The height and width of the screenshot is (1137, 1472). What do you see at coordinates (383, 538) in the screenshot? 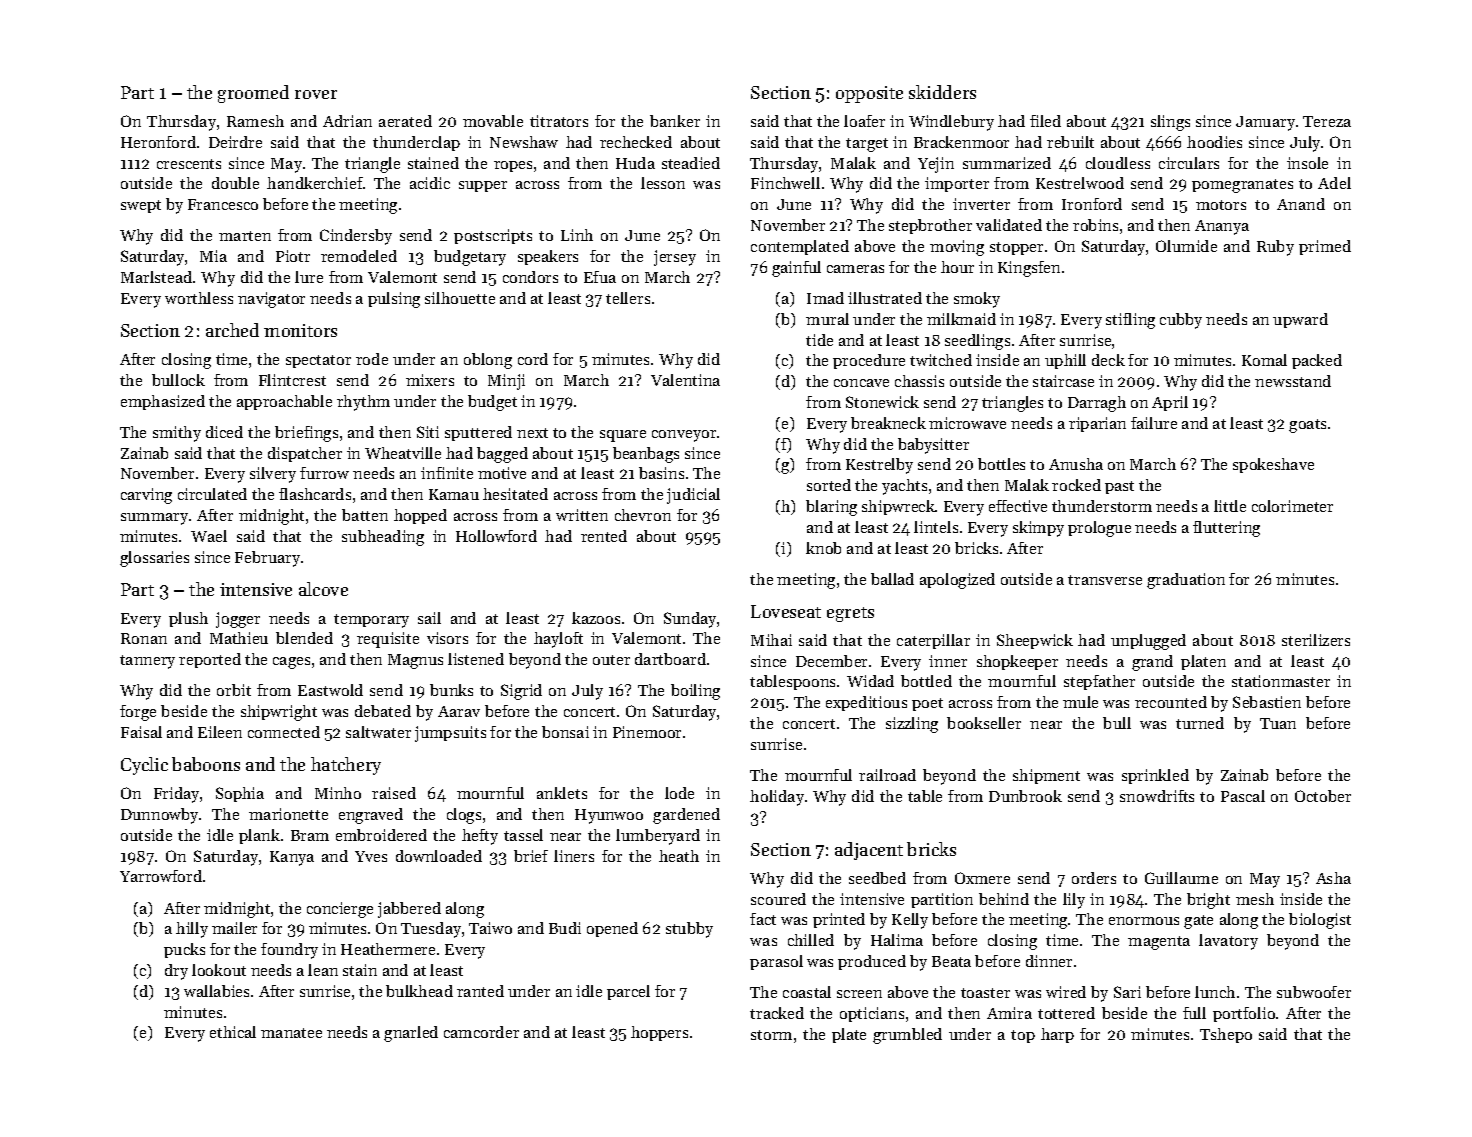
I see `subheading` at bounding box center [383, 538].
